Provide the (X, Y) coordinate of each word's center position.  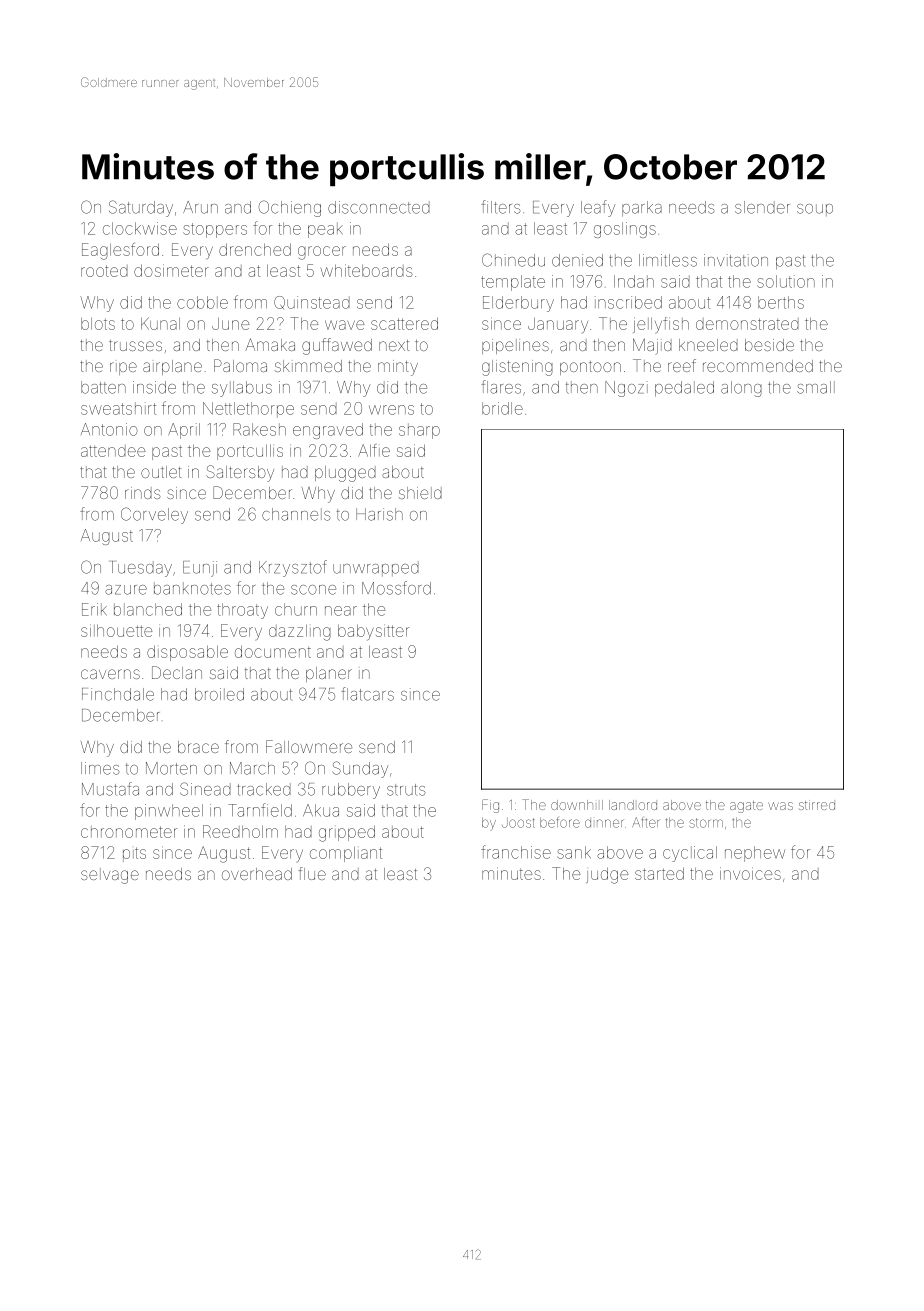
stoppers (215, 230)
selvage (110, 876)
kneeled (708, 345)
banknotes (192, 588)
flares (501, 387)
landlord (633, 805)
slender (762, 207)
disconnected (379, 207)
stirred (817, 805)
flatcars (367, 694)
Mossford (396, 588)
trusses (135, 345)
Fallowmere (309, 746)
